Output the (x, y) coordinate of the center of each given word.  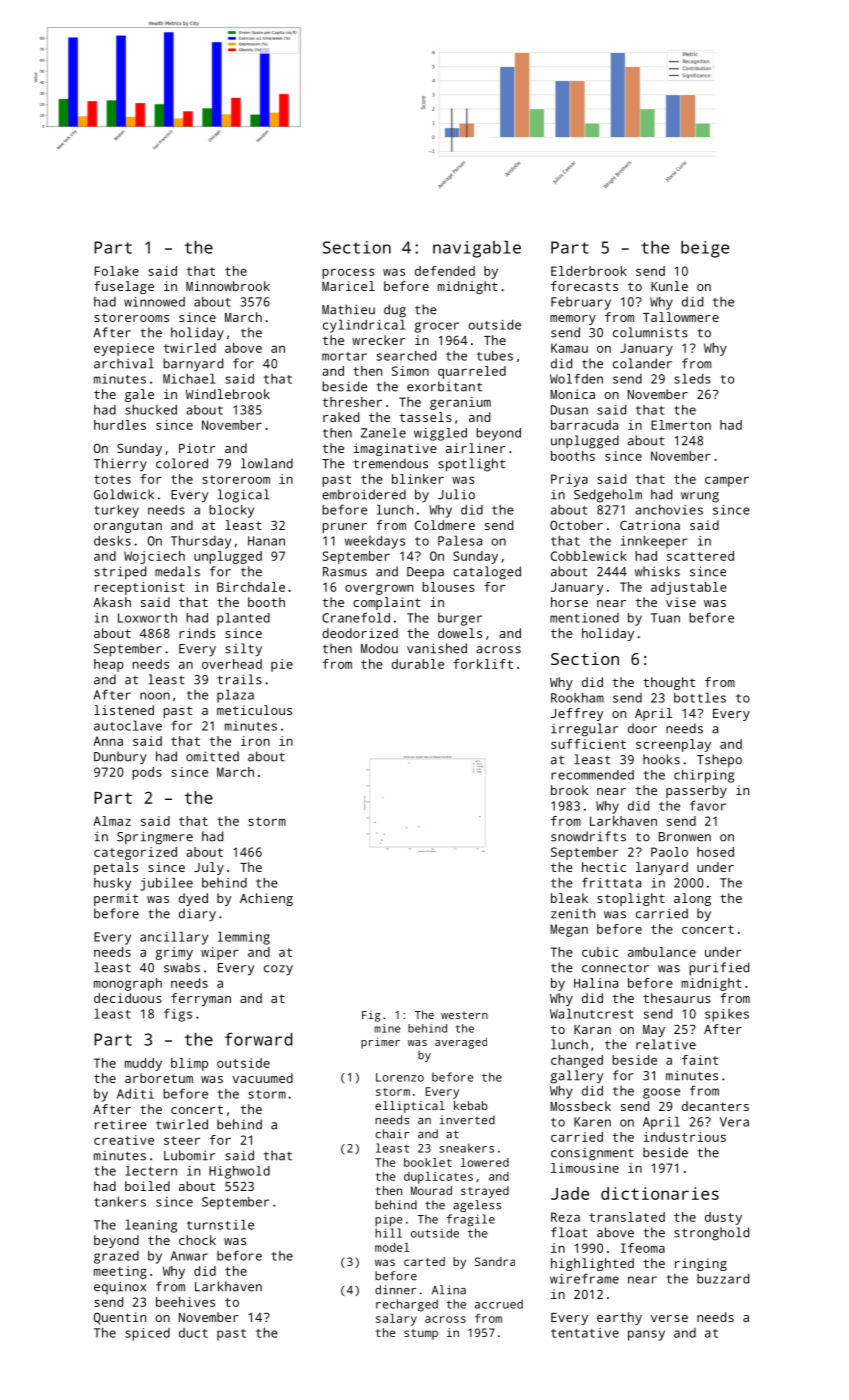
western (464, 1015)
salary (396, 1320)
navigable (477, 249)
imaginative (395, 449)
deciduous (128, 998)
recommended (592, 775)
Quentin (120, 1318)
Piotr (197, 448)
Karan (592, 1029)
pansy (646, 1335)
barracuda (584, 425)
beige (705, 249)
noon (155, 696)
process (348, 274)
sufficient (588, 744)
